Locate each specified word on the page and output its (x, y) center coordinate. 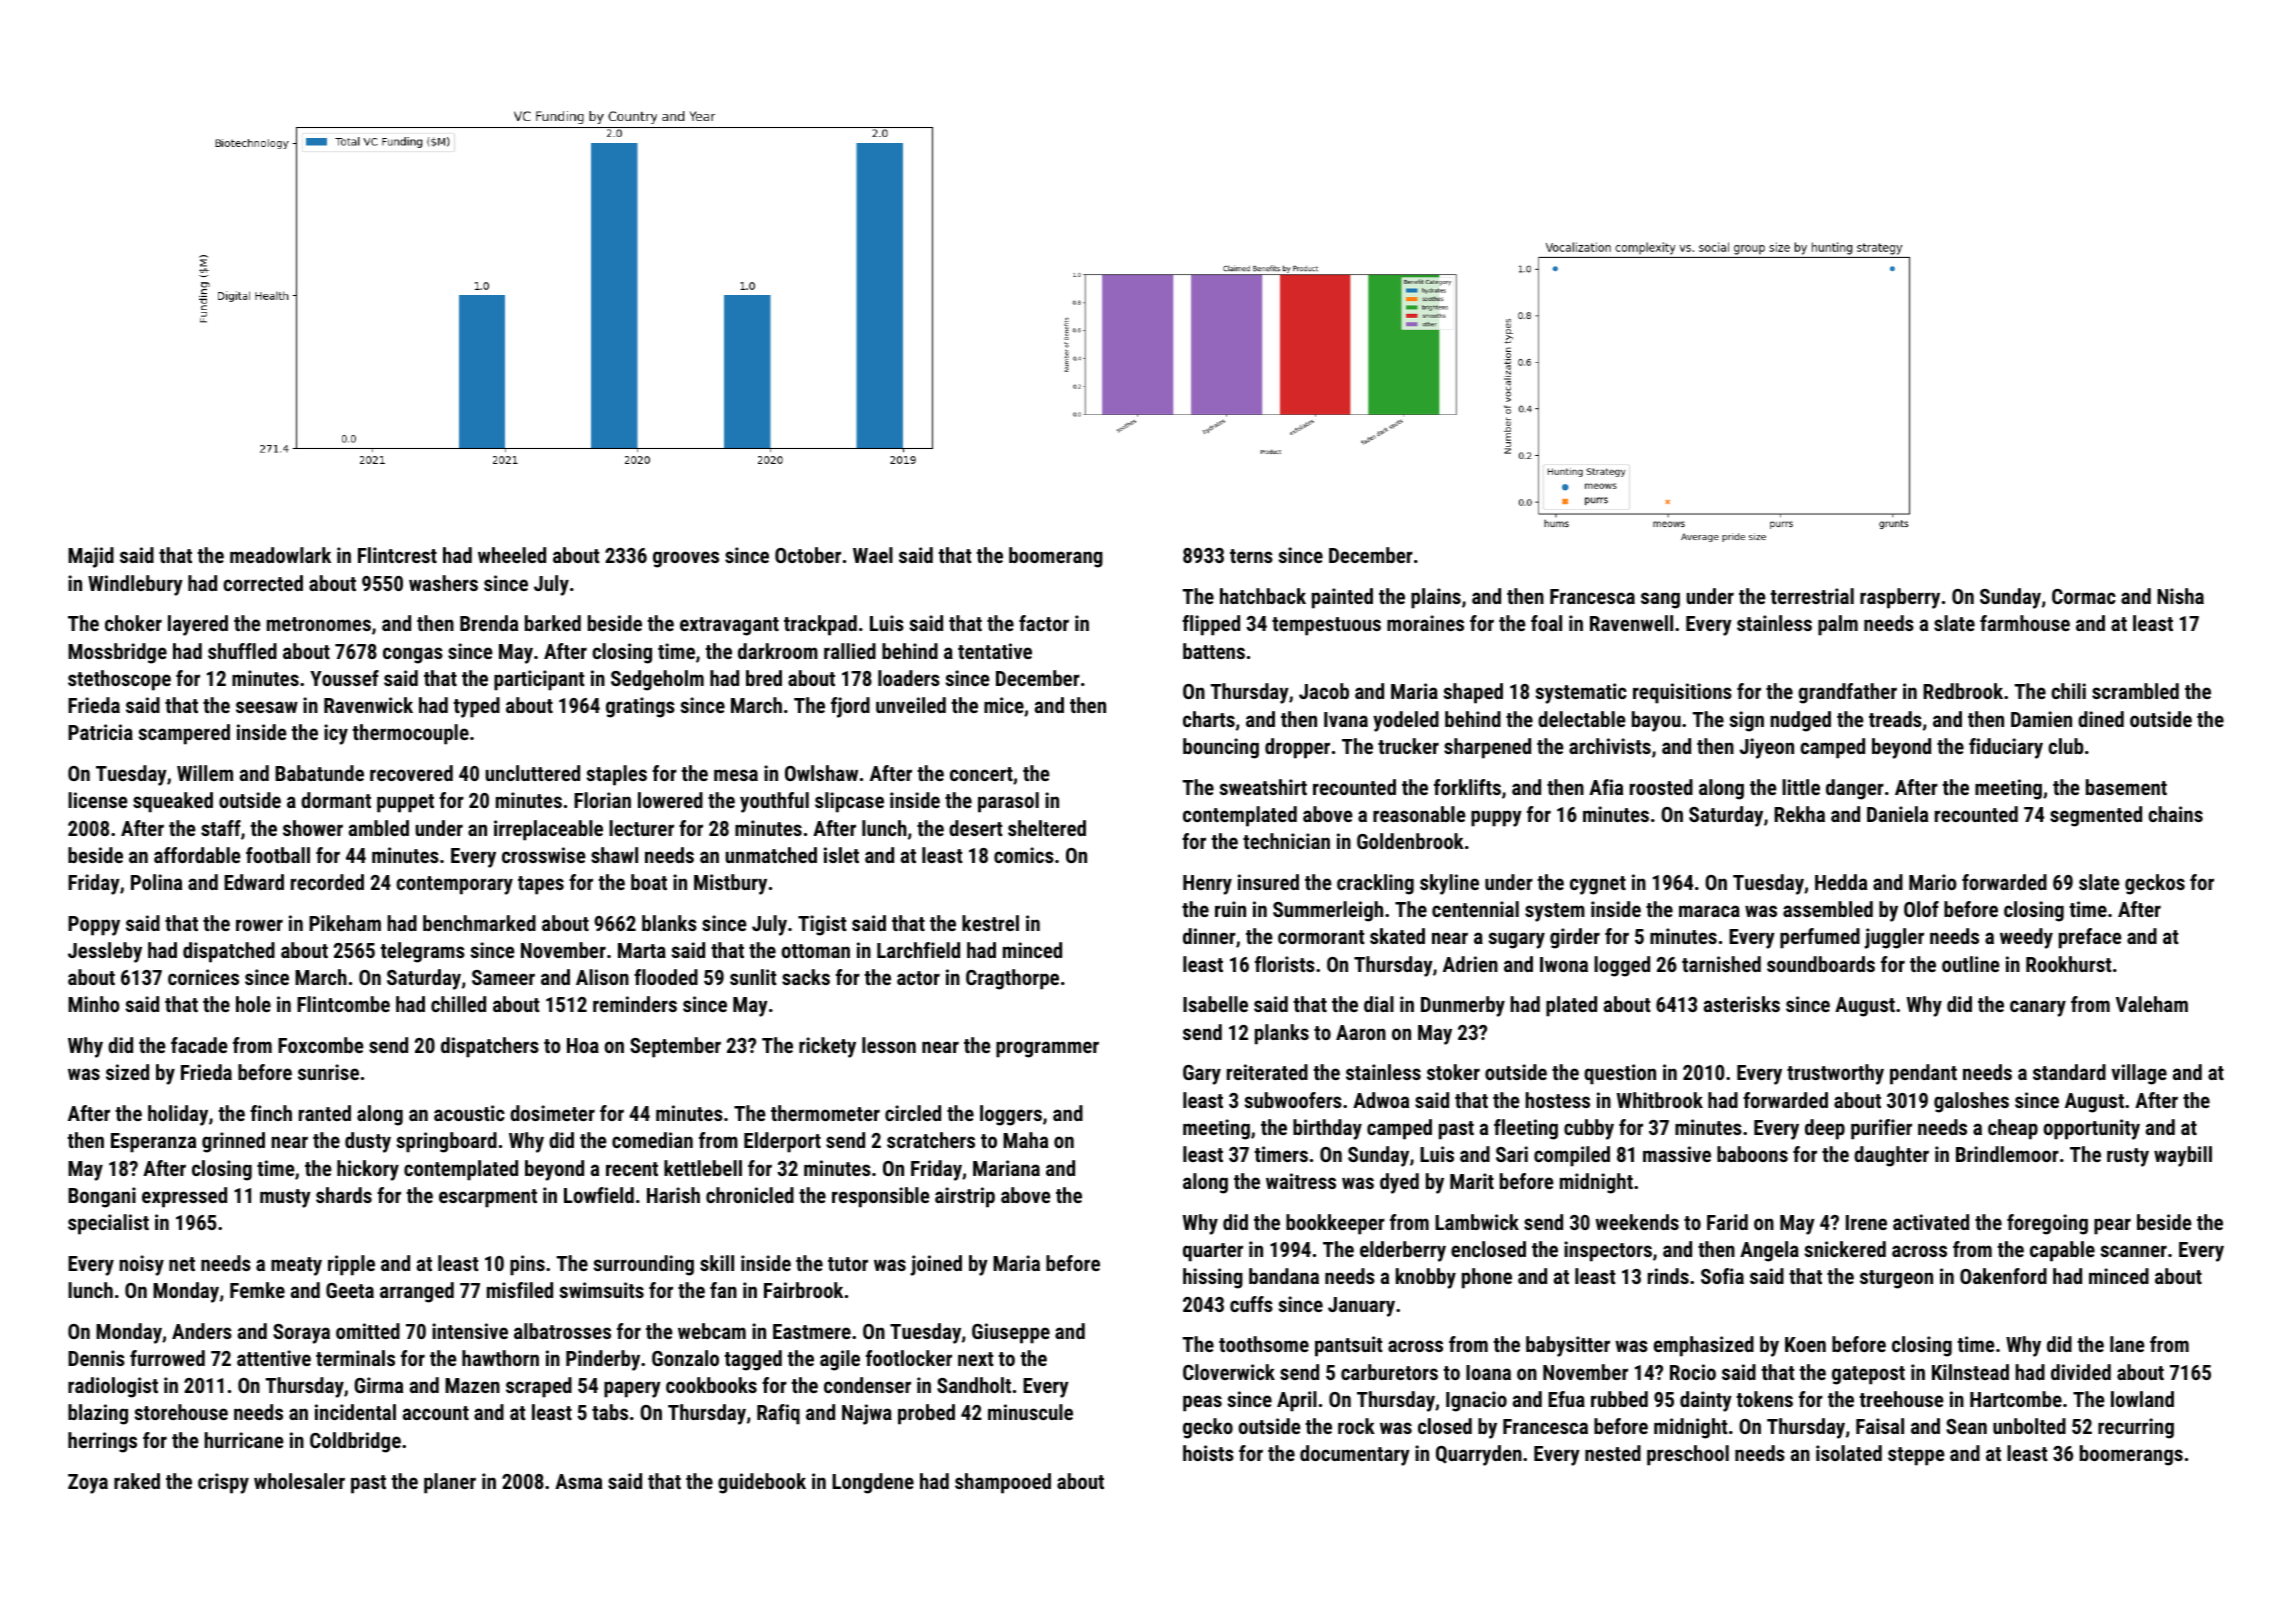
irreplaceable (548, 830)
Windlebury (135, 585)
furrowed (167, 1358)
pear (2112, 1226)
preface (2090, 938)
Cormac (2084, 596)
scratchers (931, 1140)
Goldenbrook (1410, 841)
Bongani (102, 1197)
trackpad (820, 625)
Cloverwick (1229, 1372)
